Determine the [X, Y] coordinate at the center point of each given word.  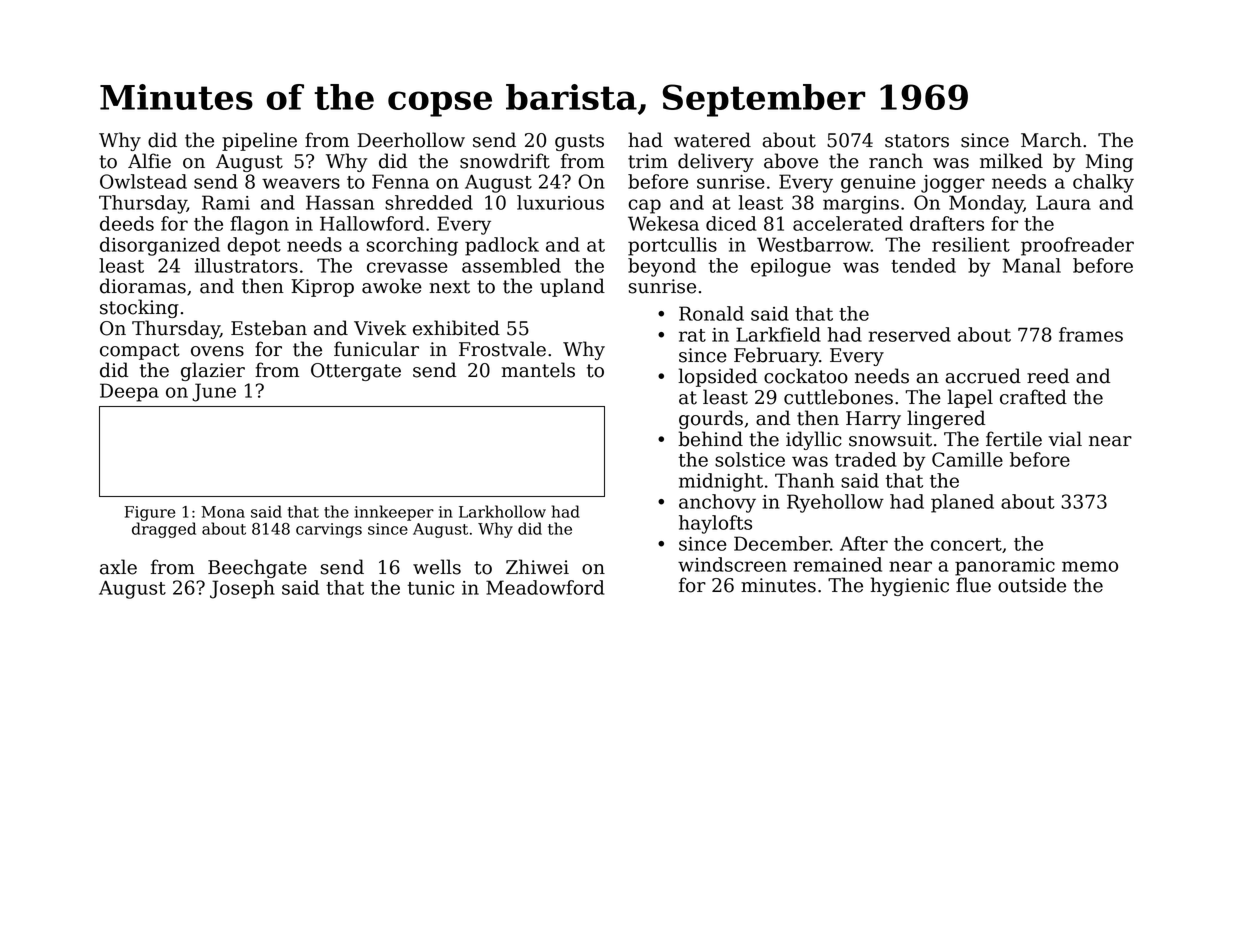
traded [865, 459]
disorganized [160, 246]
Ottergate [356, 372]
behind [710, 439]
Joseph [242, 589]
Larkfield [778, 334]
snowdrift [505, 161]
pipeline [259, 141]
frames [1091, 334]
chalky [1103, 183]
